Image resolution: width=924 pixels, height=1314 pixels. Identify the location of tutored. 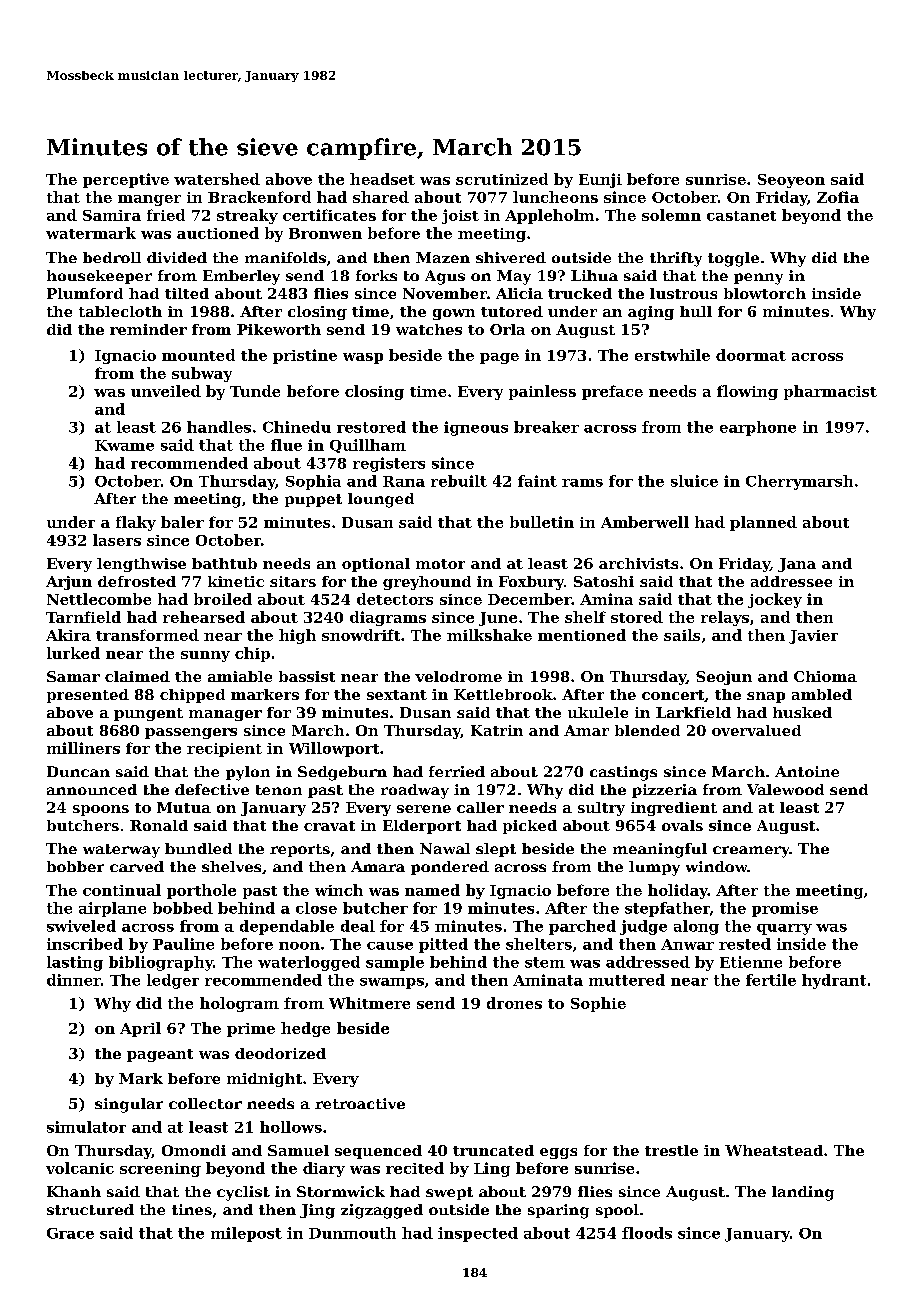
(512, 311).
